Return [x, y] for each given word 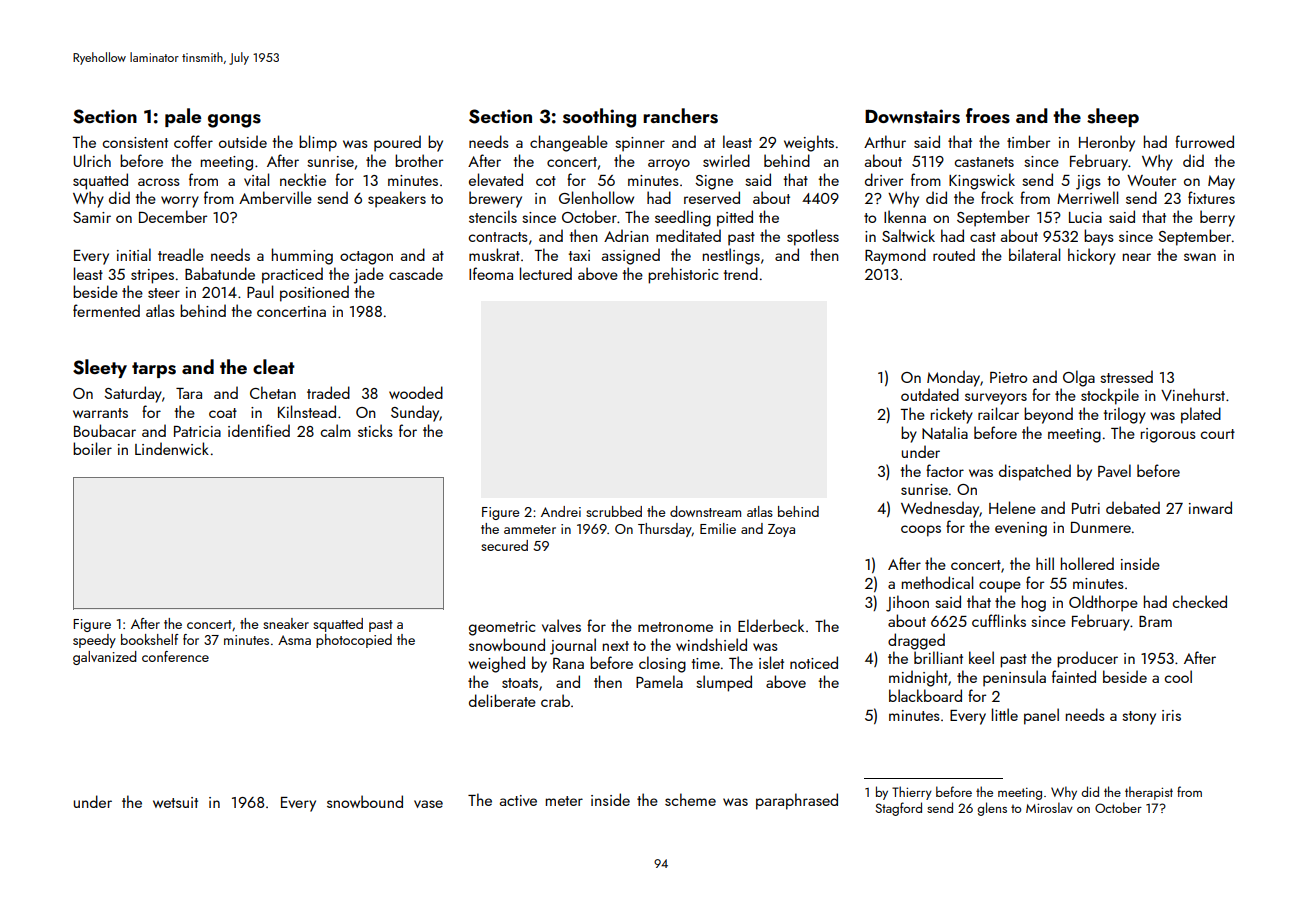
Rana [568, 663]
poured [397, 143]
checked [1199, 601]
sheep [1113, 117]
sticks [375, 430]
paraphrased [797, 801]
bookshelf [150, 639]
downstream [705, 511]
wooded [416, 392]
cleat [274, 366]
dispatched [1035, 472]
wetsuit [175, 802]
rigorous [1168, 435]
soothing [599, 118]
